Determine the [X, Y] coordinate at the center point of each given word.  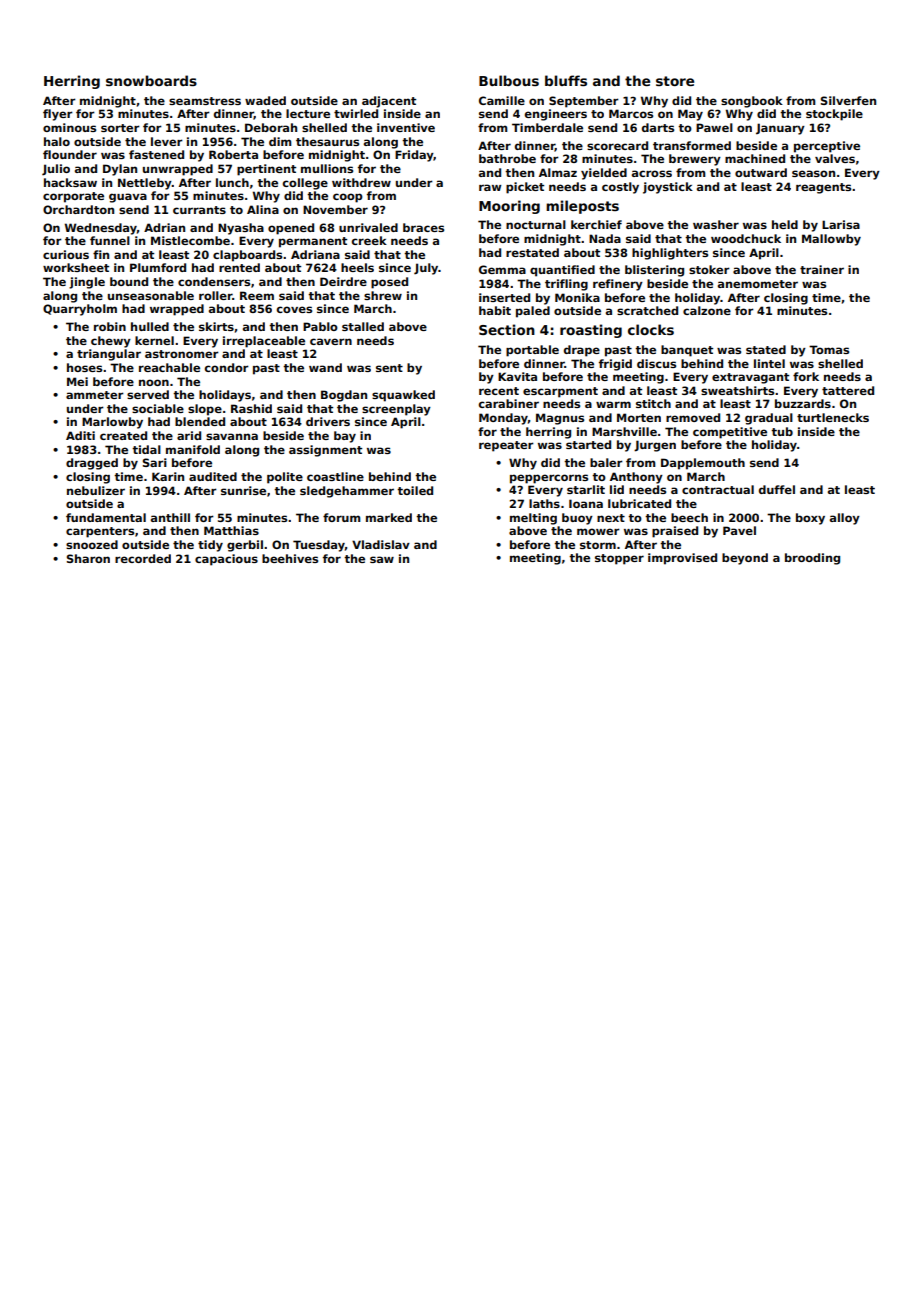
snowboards [151, 80]
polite [285, 478]
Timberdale [547, 127]
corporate [73, 197]
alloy [845, 519]
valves [835, 158]
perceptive [827, 147]
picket [525, 188]
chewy [111, 342]
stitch [653, 403]
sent [389, 368]
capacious [226, 560]
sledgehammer [347, 492]
